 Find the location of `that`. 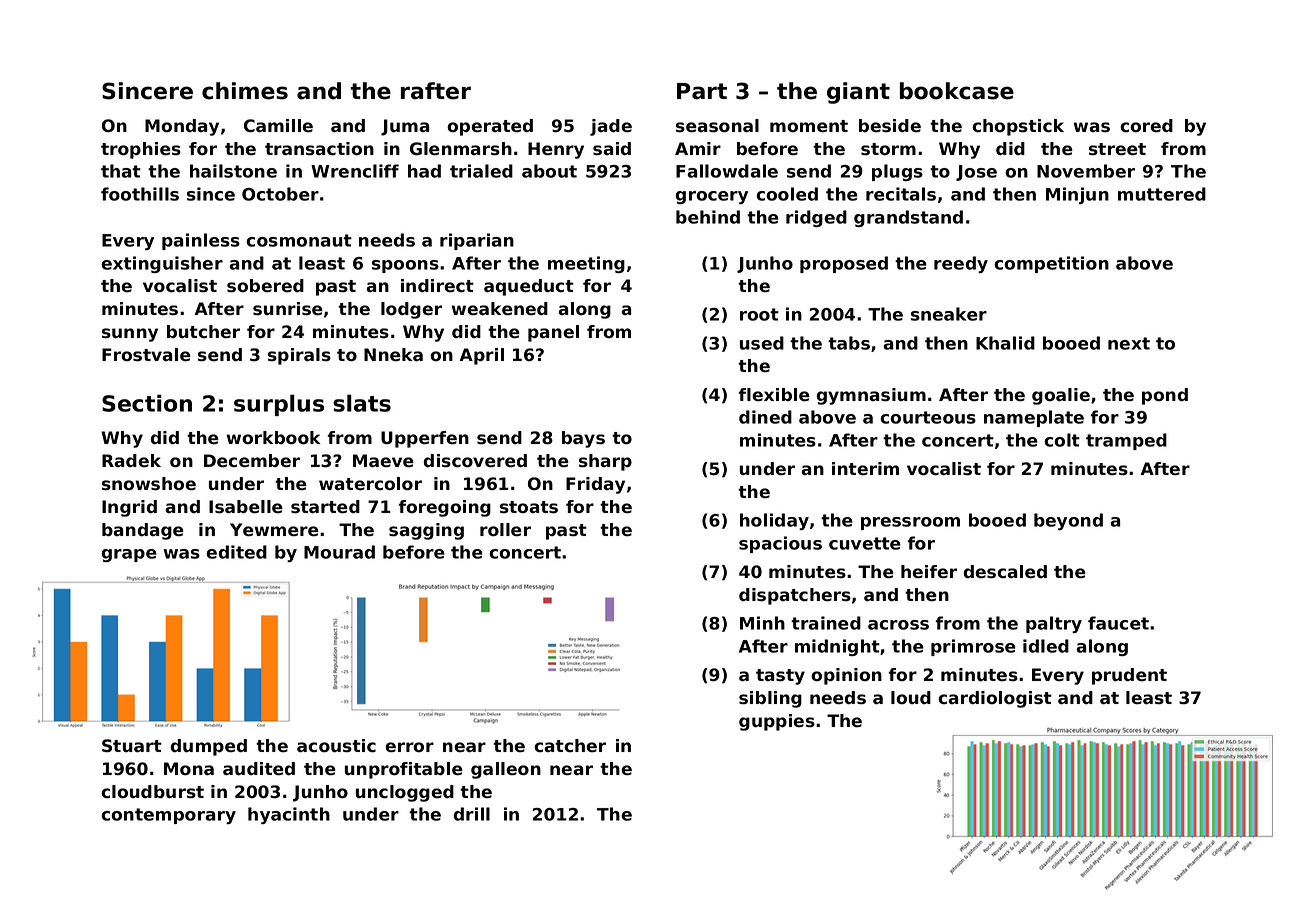

that is located at coordinates (121, 171).
